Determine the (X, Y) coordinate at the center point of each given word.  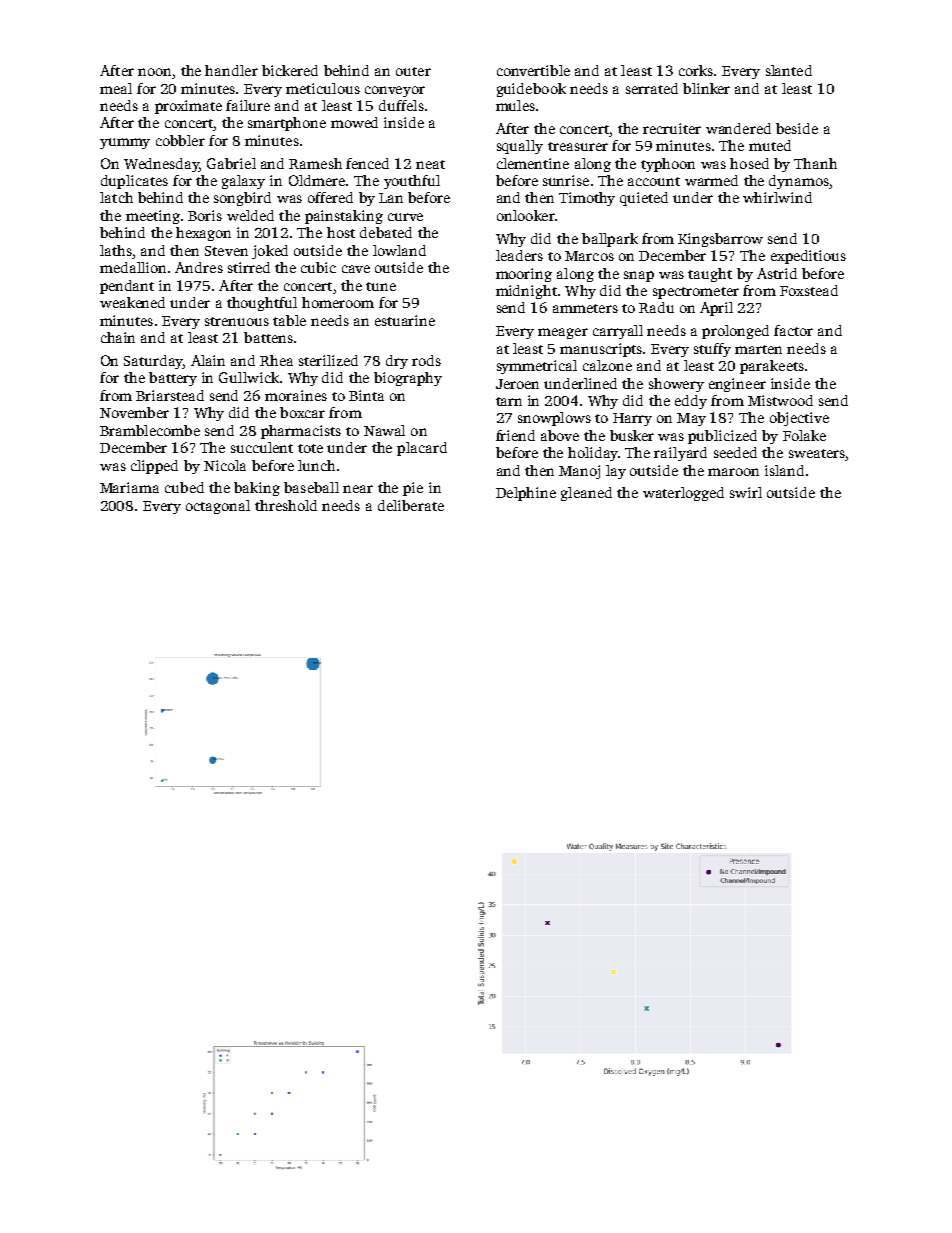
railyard (680, 454)
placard (422, 449)
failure (248, 105)
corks (696, 70)
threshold (286, 505)
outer (413, 71)
